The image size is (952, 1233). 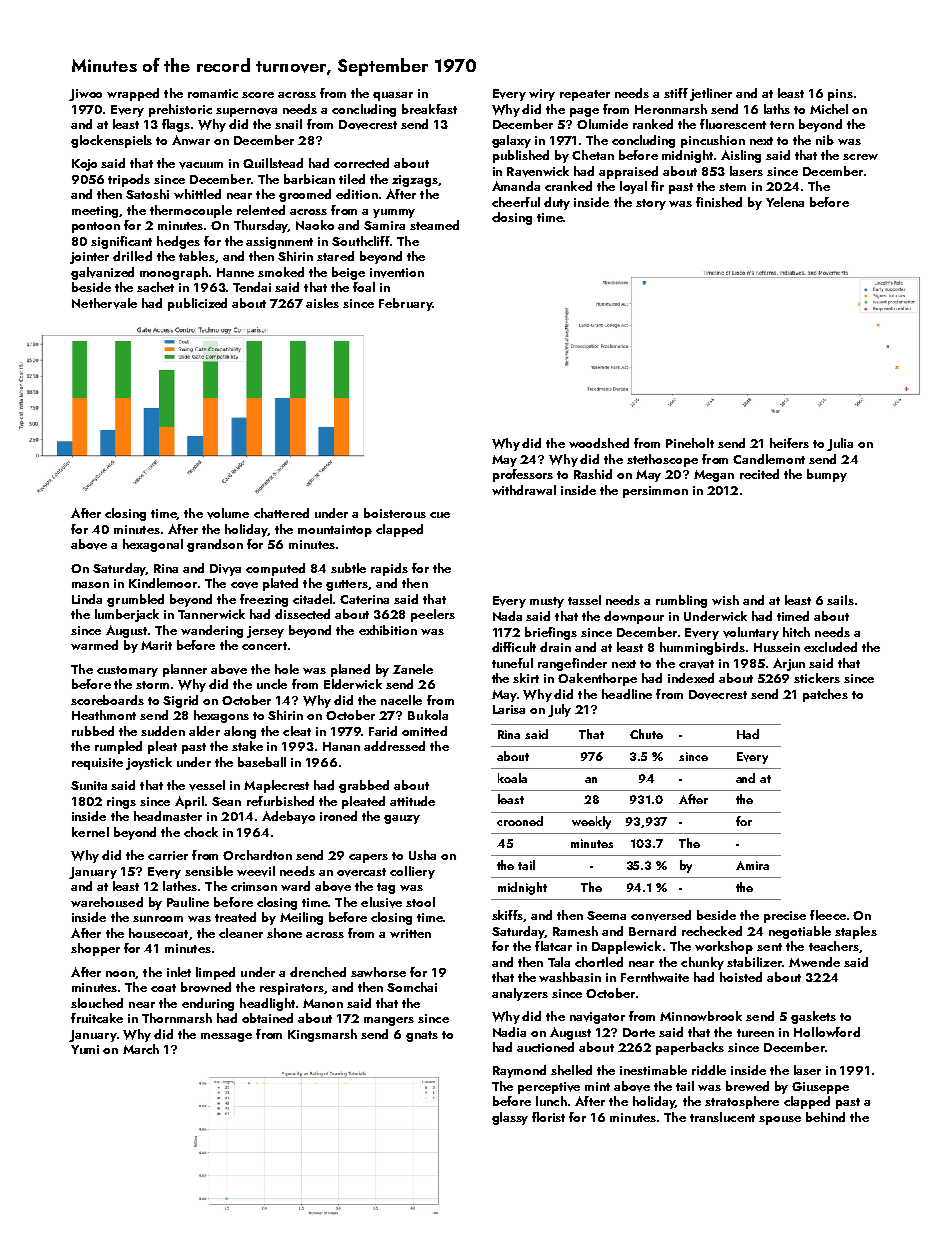 What do you see at coordinates (85, 1049) in the document?
I see `Yumi` at bounding box center [85, 1049].
